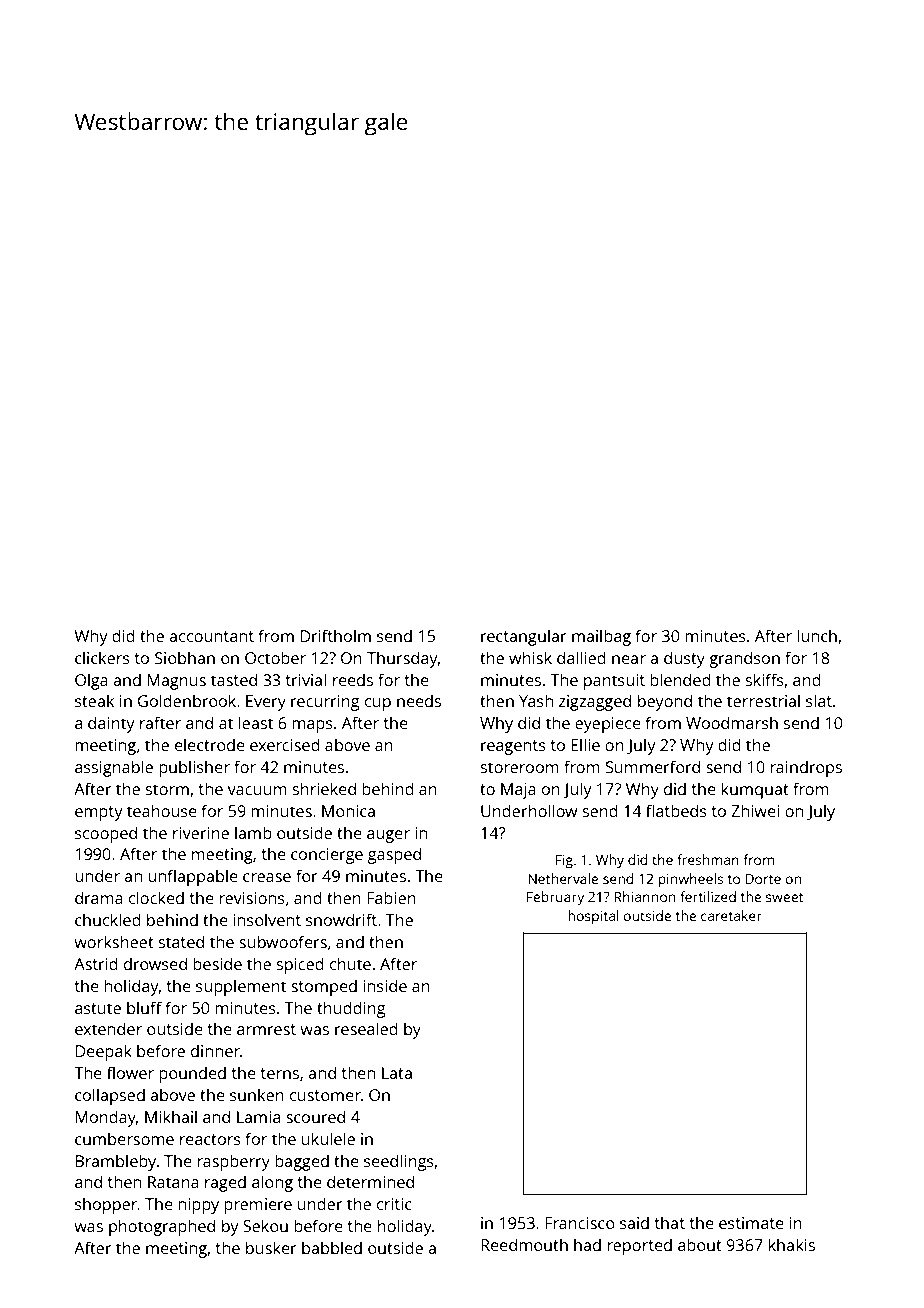 This document has height=1308, width=924. Describe the element at coordinates (391, 897) in the document. I see `Fabien` at that location.
